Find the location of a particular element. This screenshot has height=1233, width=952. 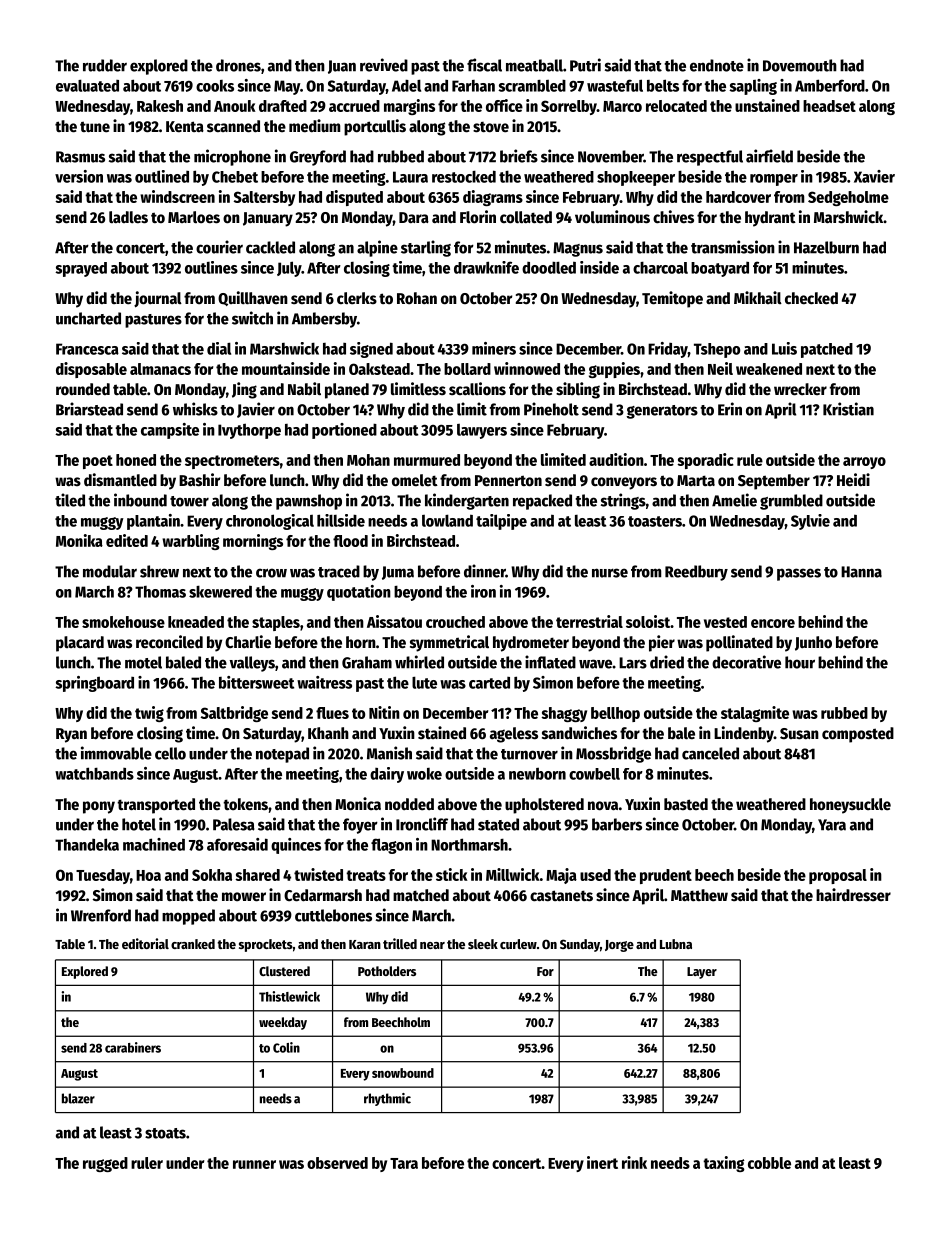

Francesca is located at coordinates (87, 349).
